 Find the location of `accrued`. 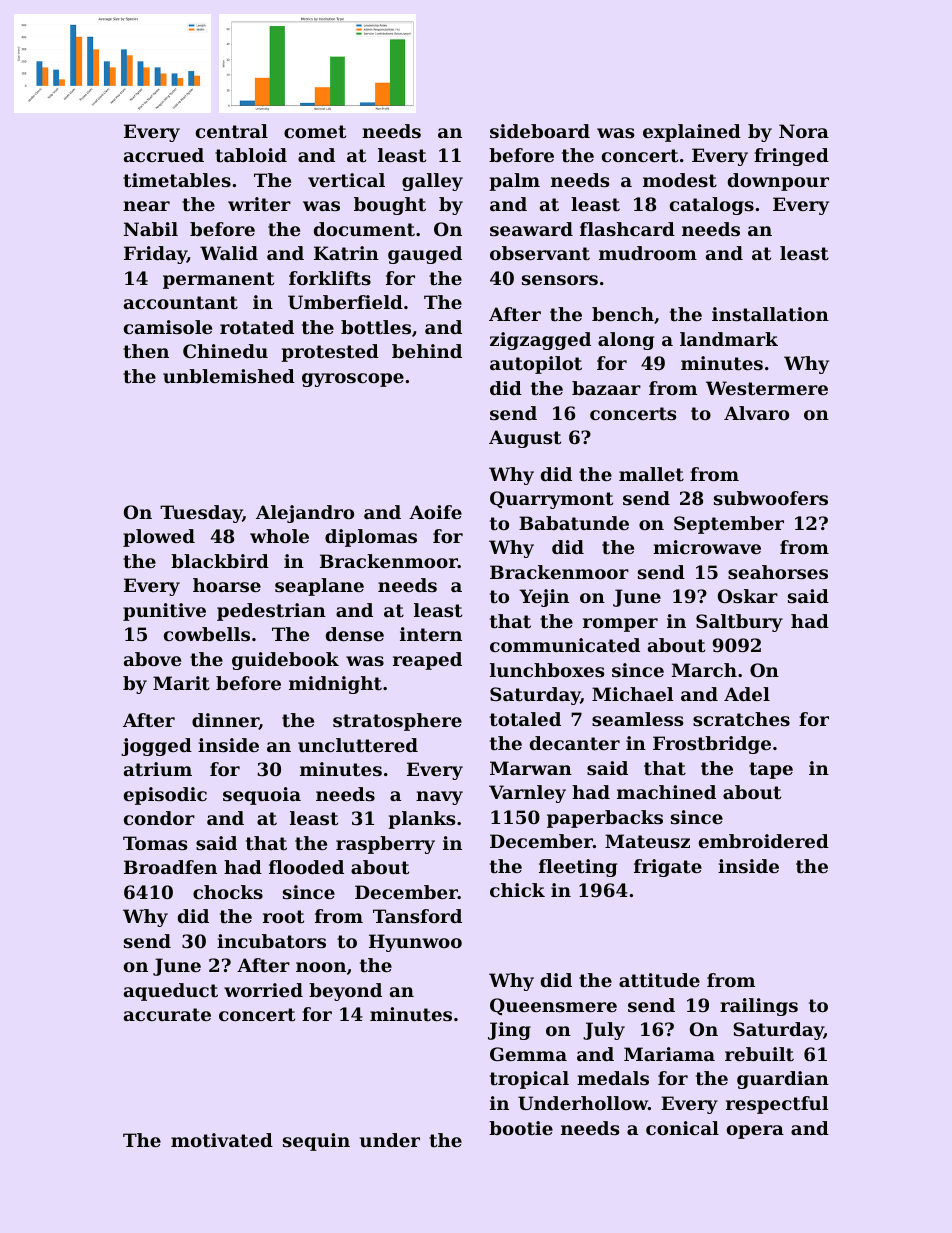

accrued is located at coordinates (164, 155).
